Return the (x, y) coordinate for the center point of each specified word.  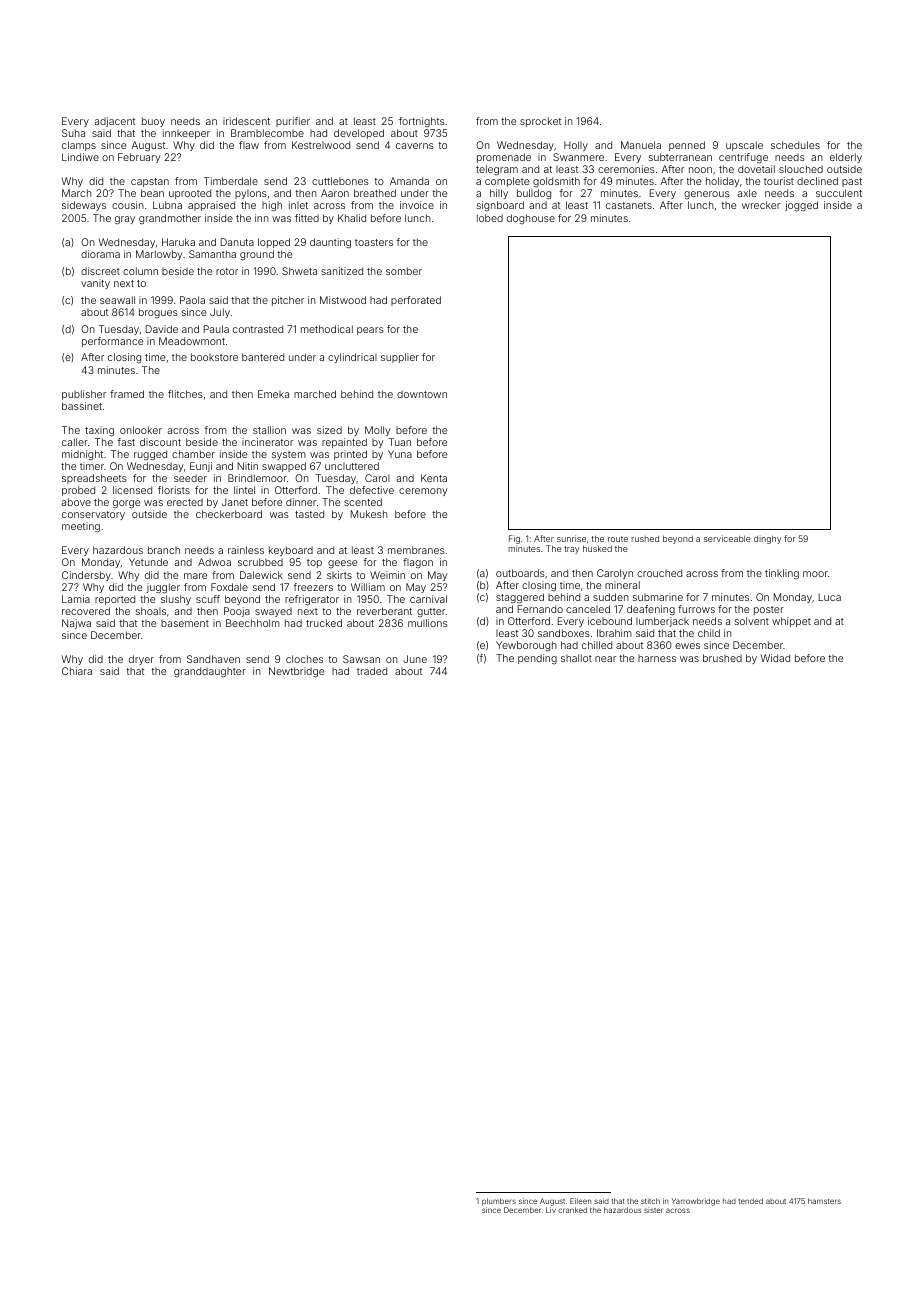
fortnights (422, 122)
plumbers (499, 1202)
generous (707, 195)
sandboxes (564, 633)
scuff (208, 599)
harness (657, 658)
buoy (153, 122)
